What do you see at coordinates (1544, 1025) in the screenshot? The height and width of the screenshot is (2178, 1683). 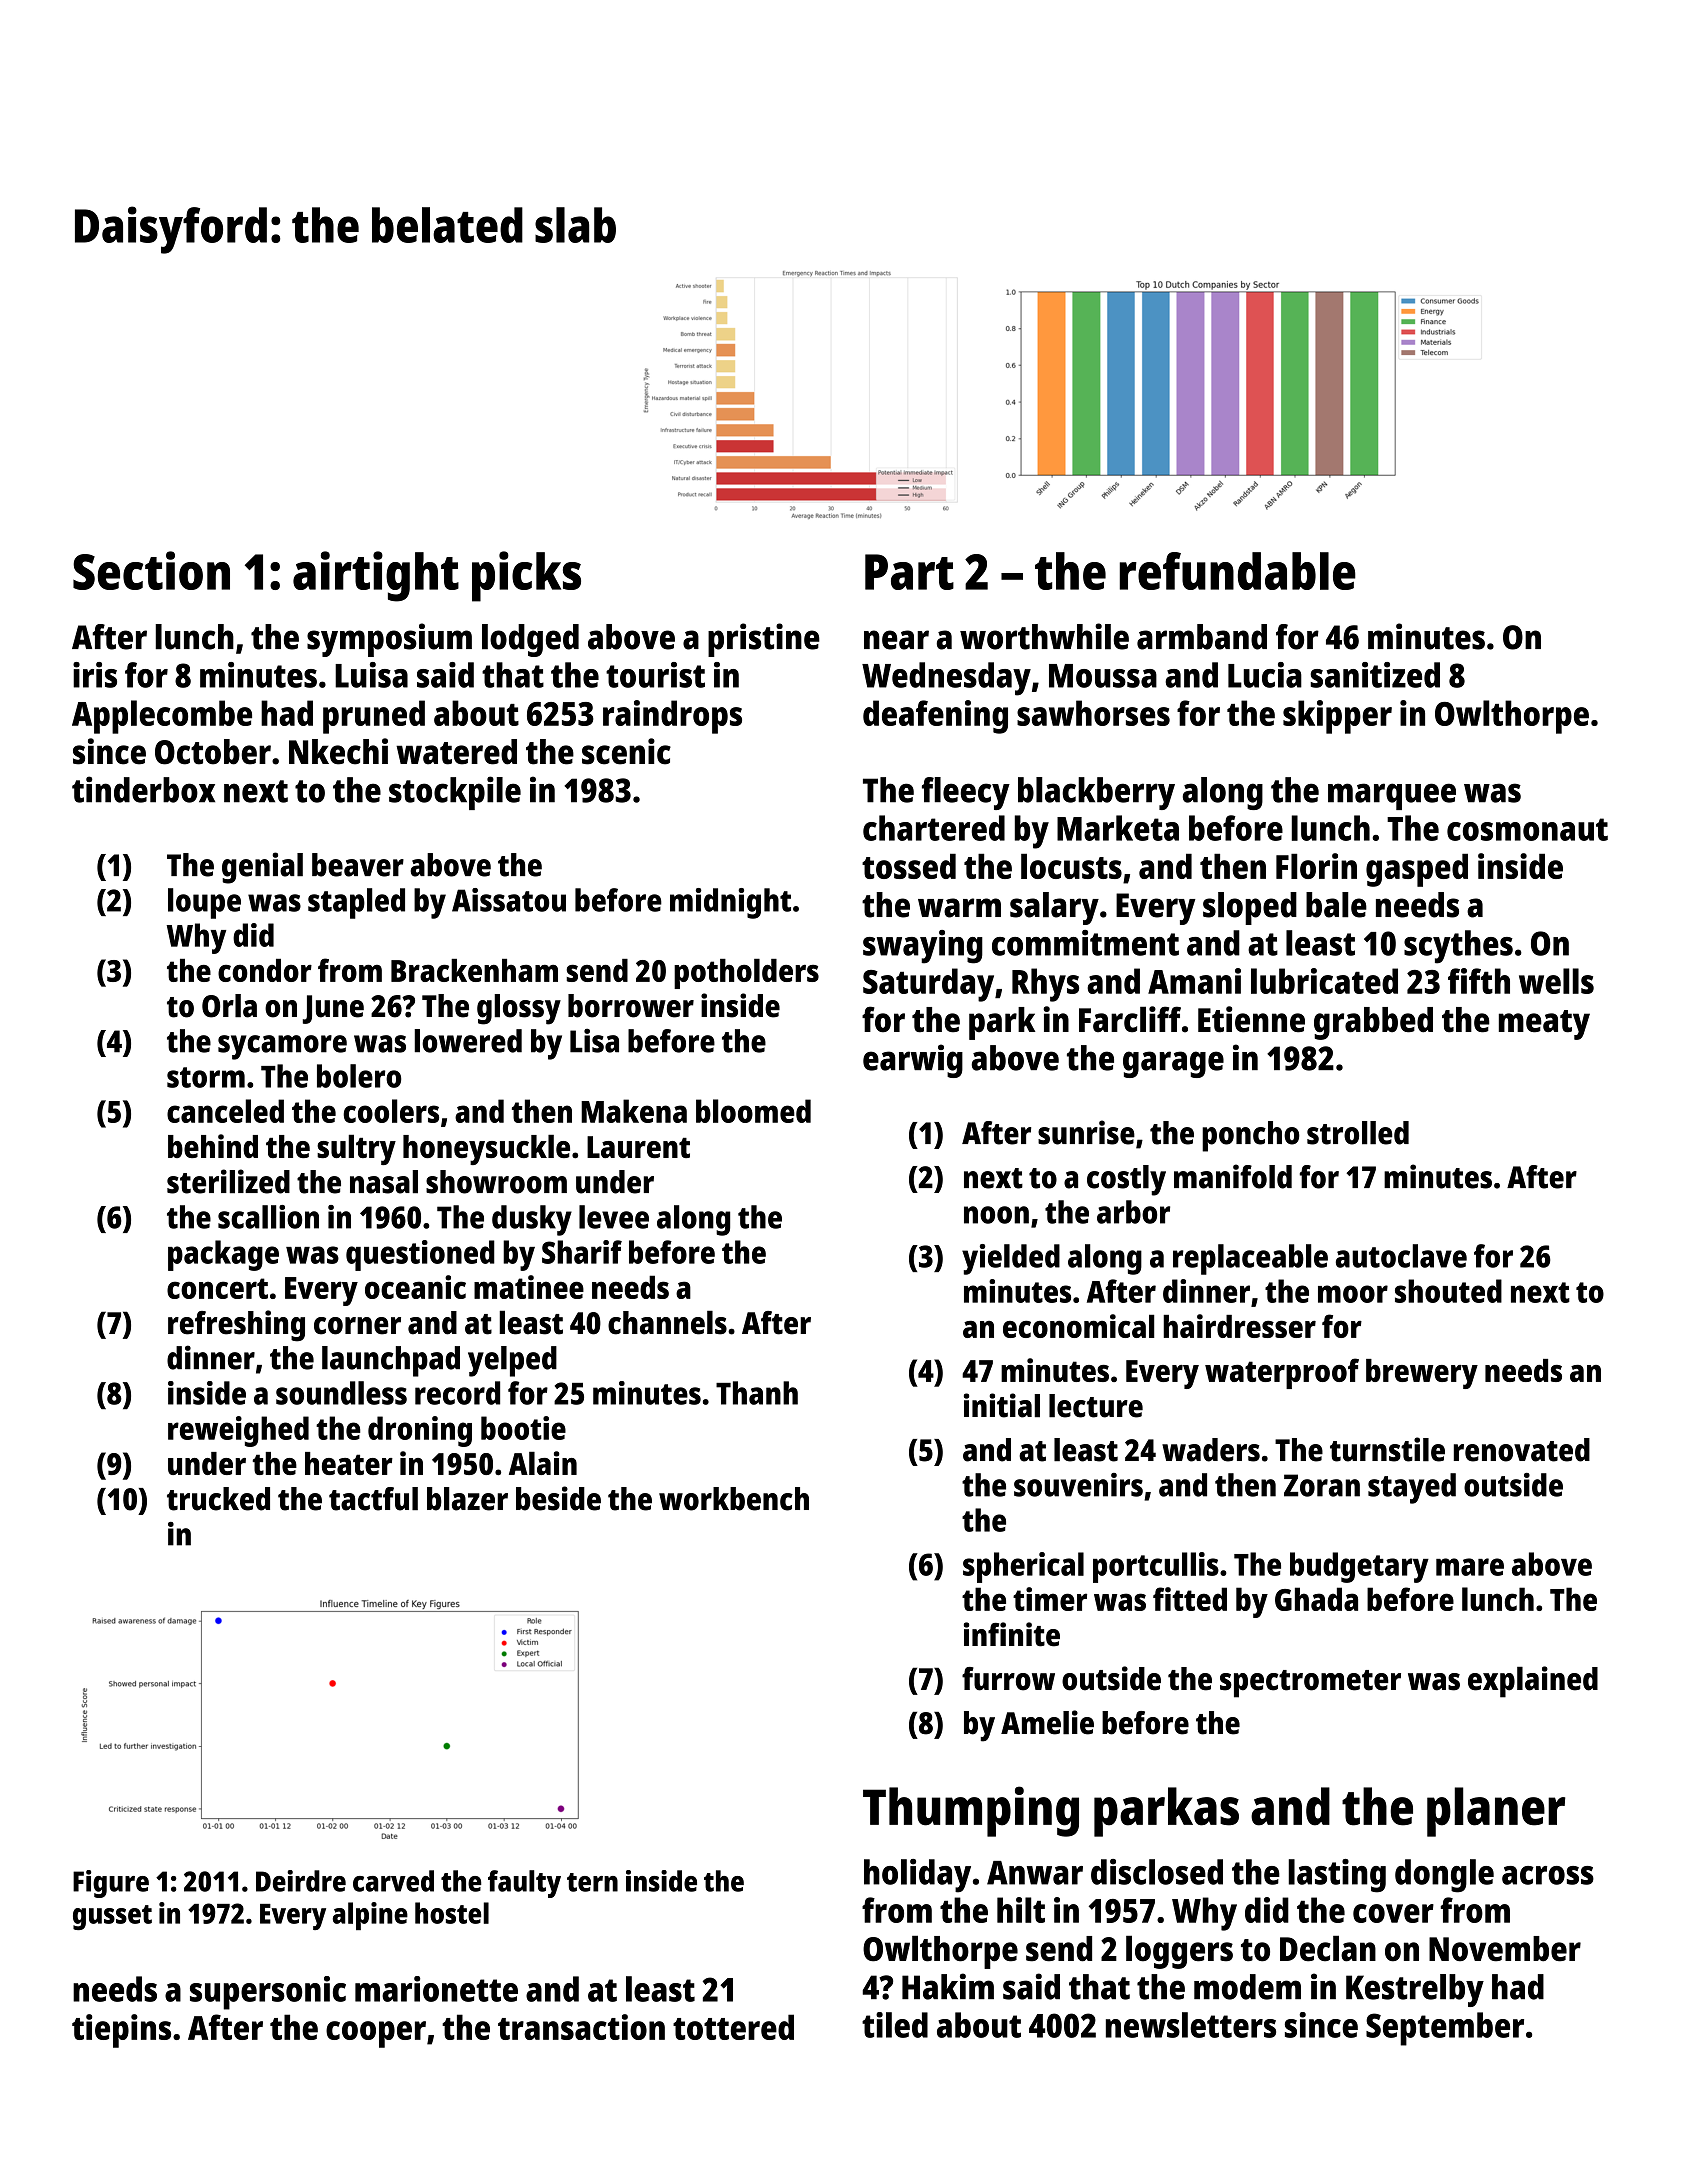 I see `meaty` at bounding box center [1544, 1025].
